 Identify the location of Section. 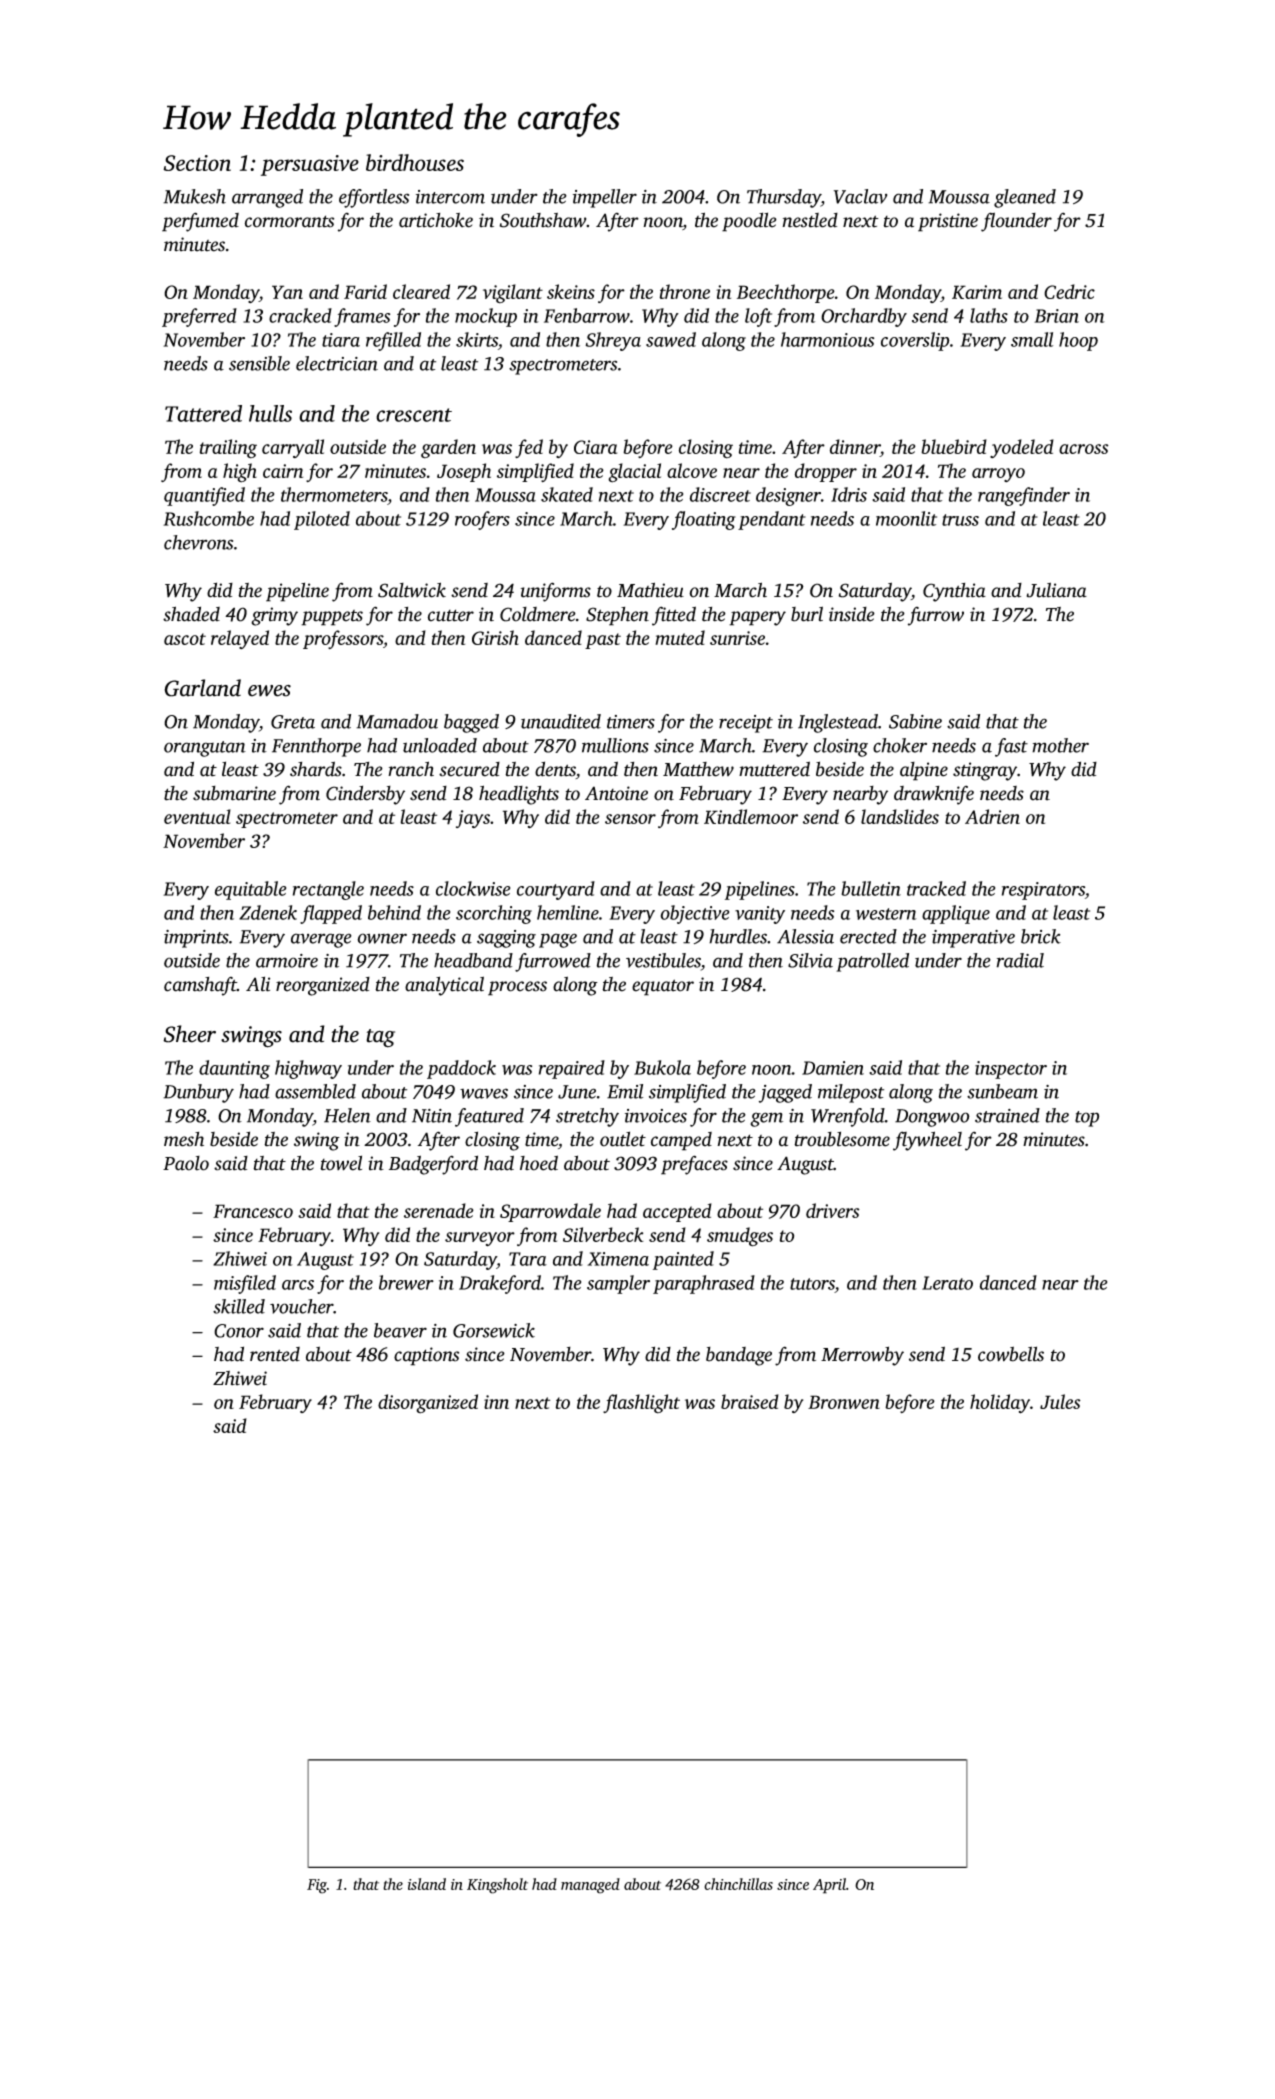
(197, 163).
